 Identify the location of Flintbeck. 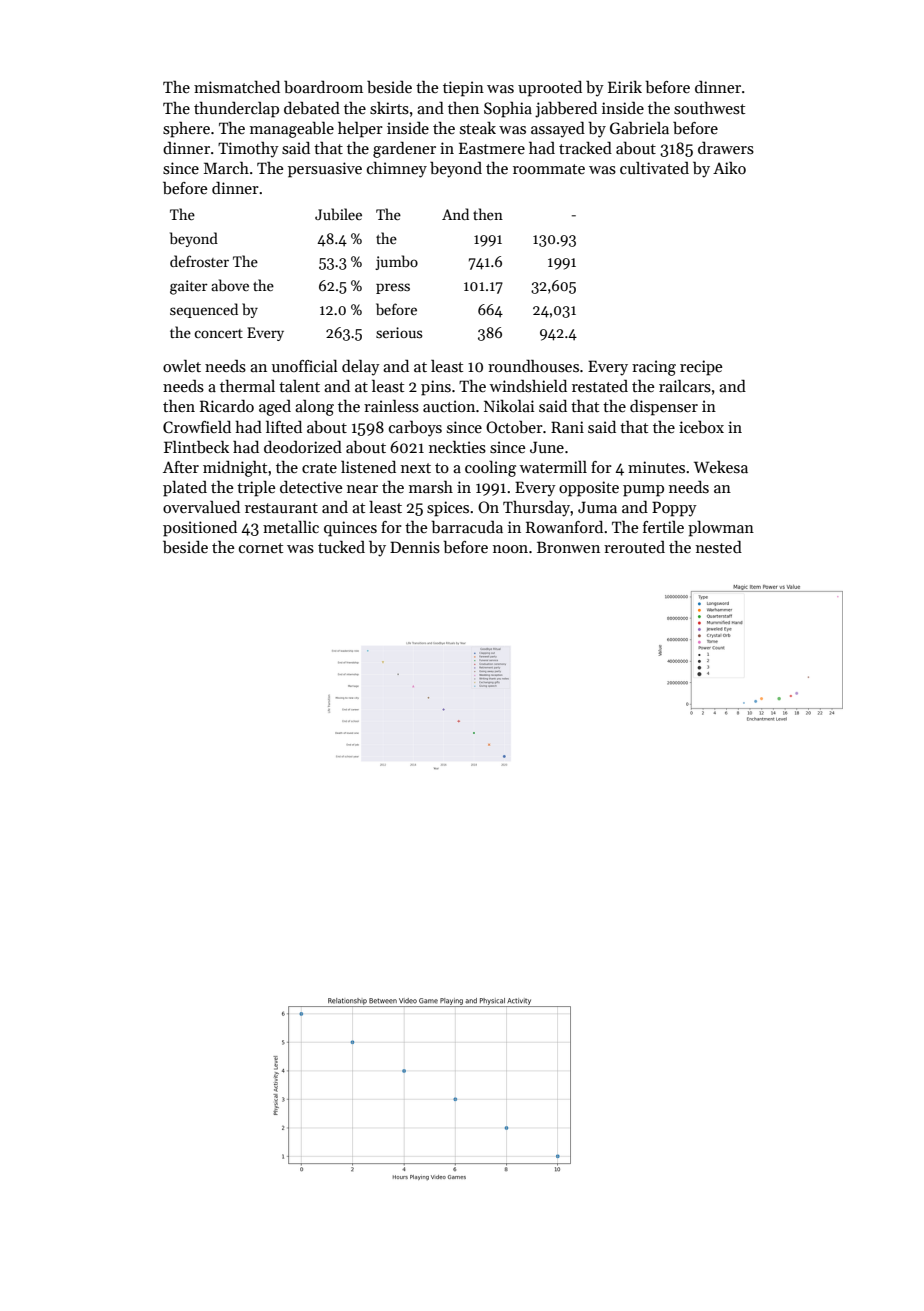
(196, 447).
